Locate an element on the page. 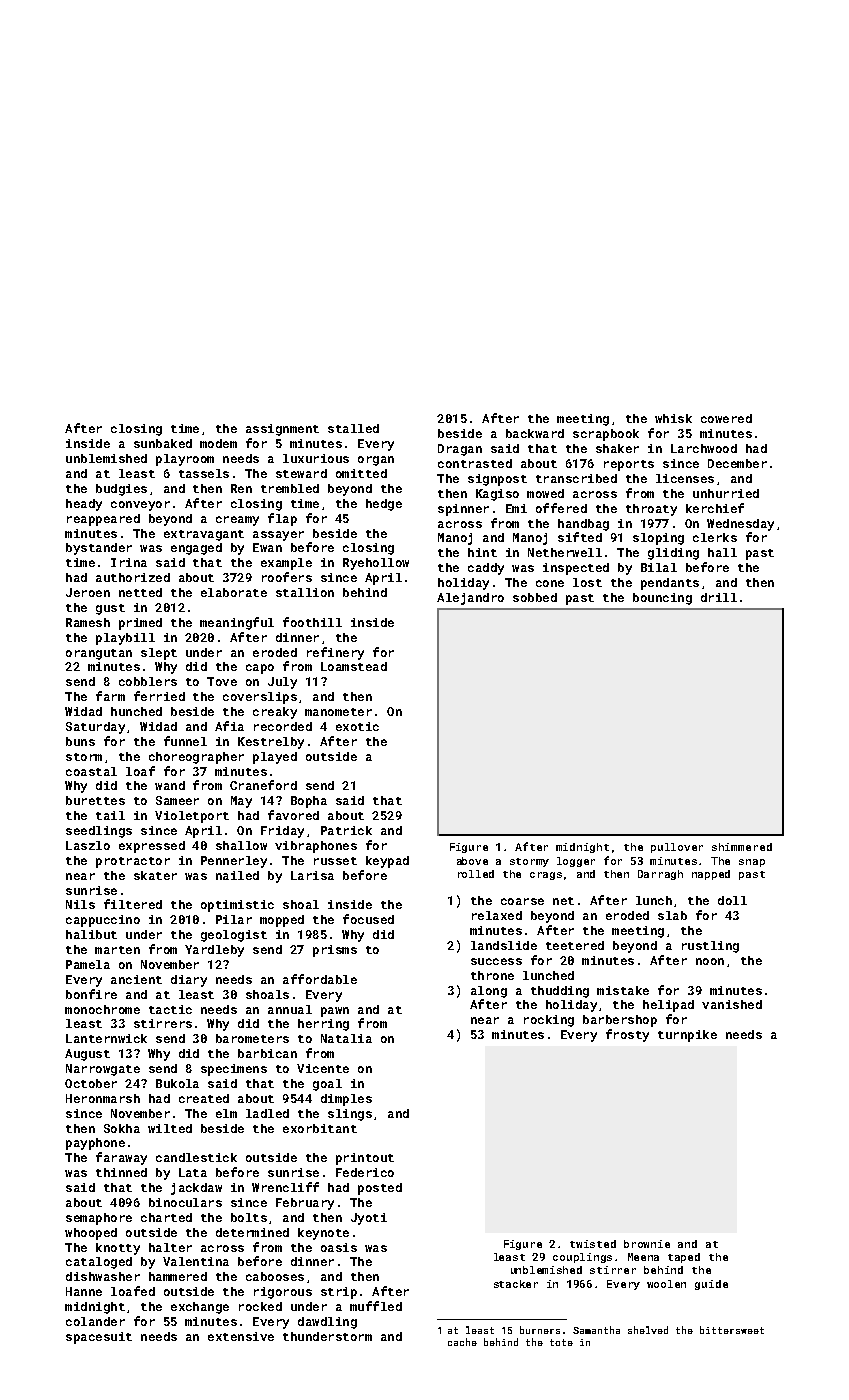 Image resolution: width=849 pixels, height=1400 pixels. engaged is located at coordinates (196, 549).
